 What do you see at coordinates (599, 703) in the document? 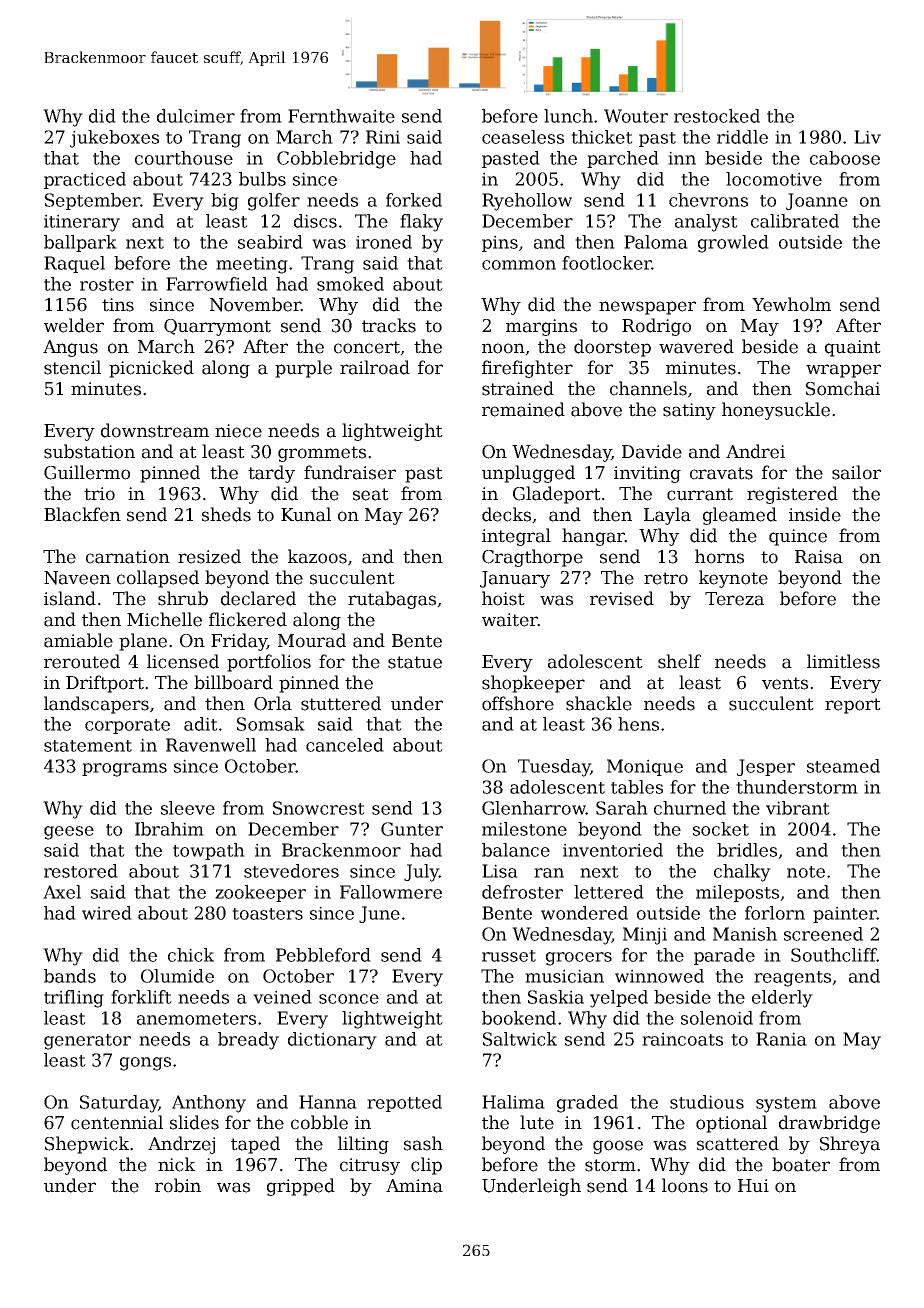
I see `shackle` at bounding box center [599, 703].
